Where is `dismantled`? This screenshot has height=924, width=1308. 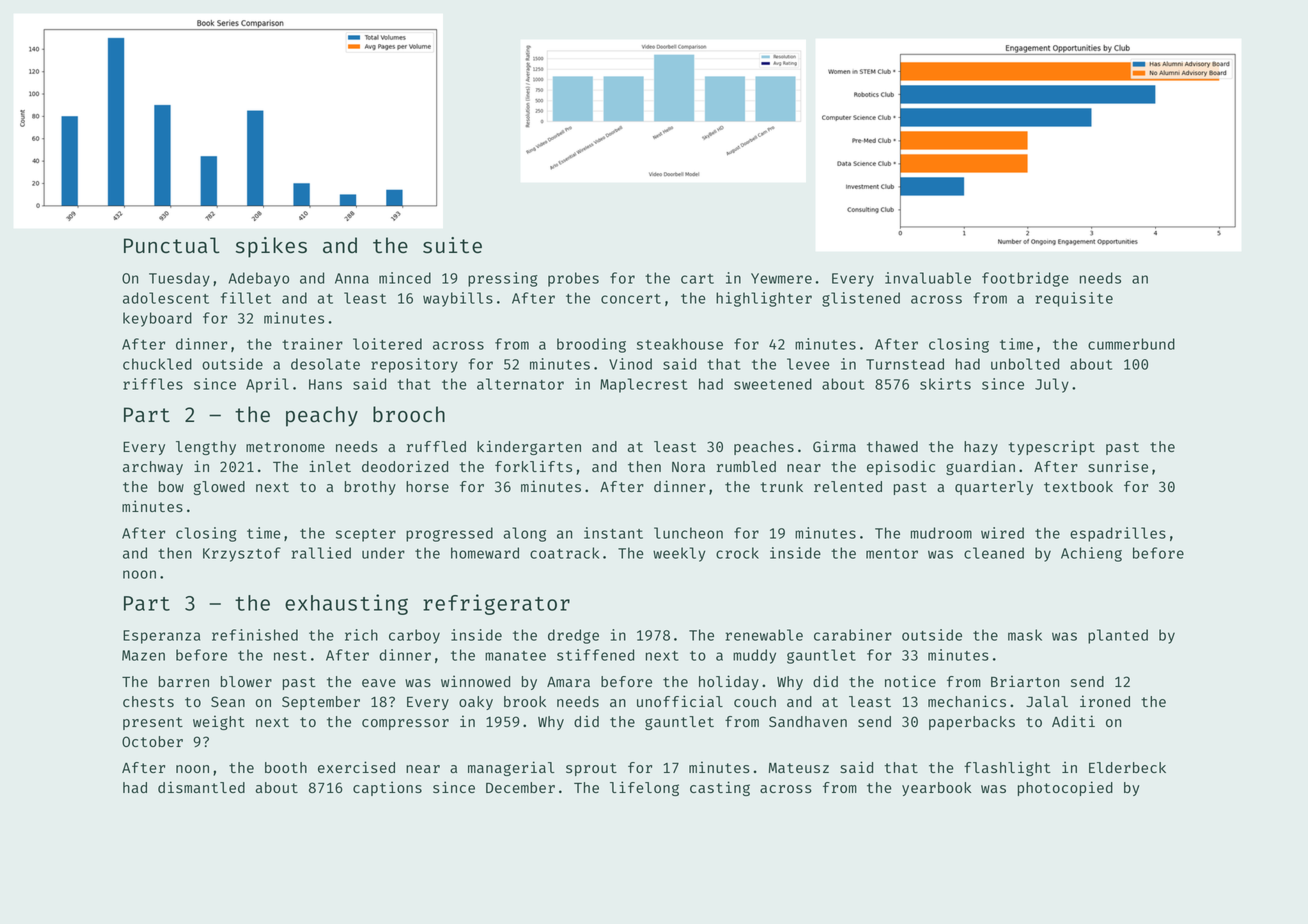 dismantled is located at coordinates (201, 787).
